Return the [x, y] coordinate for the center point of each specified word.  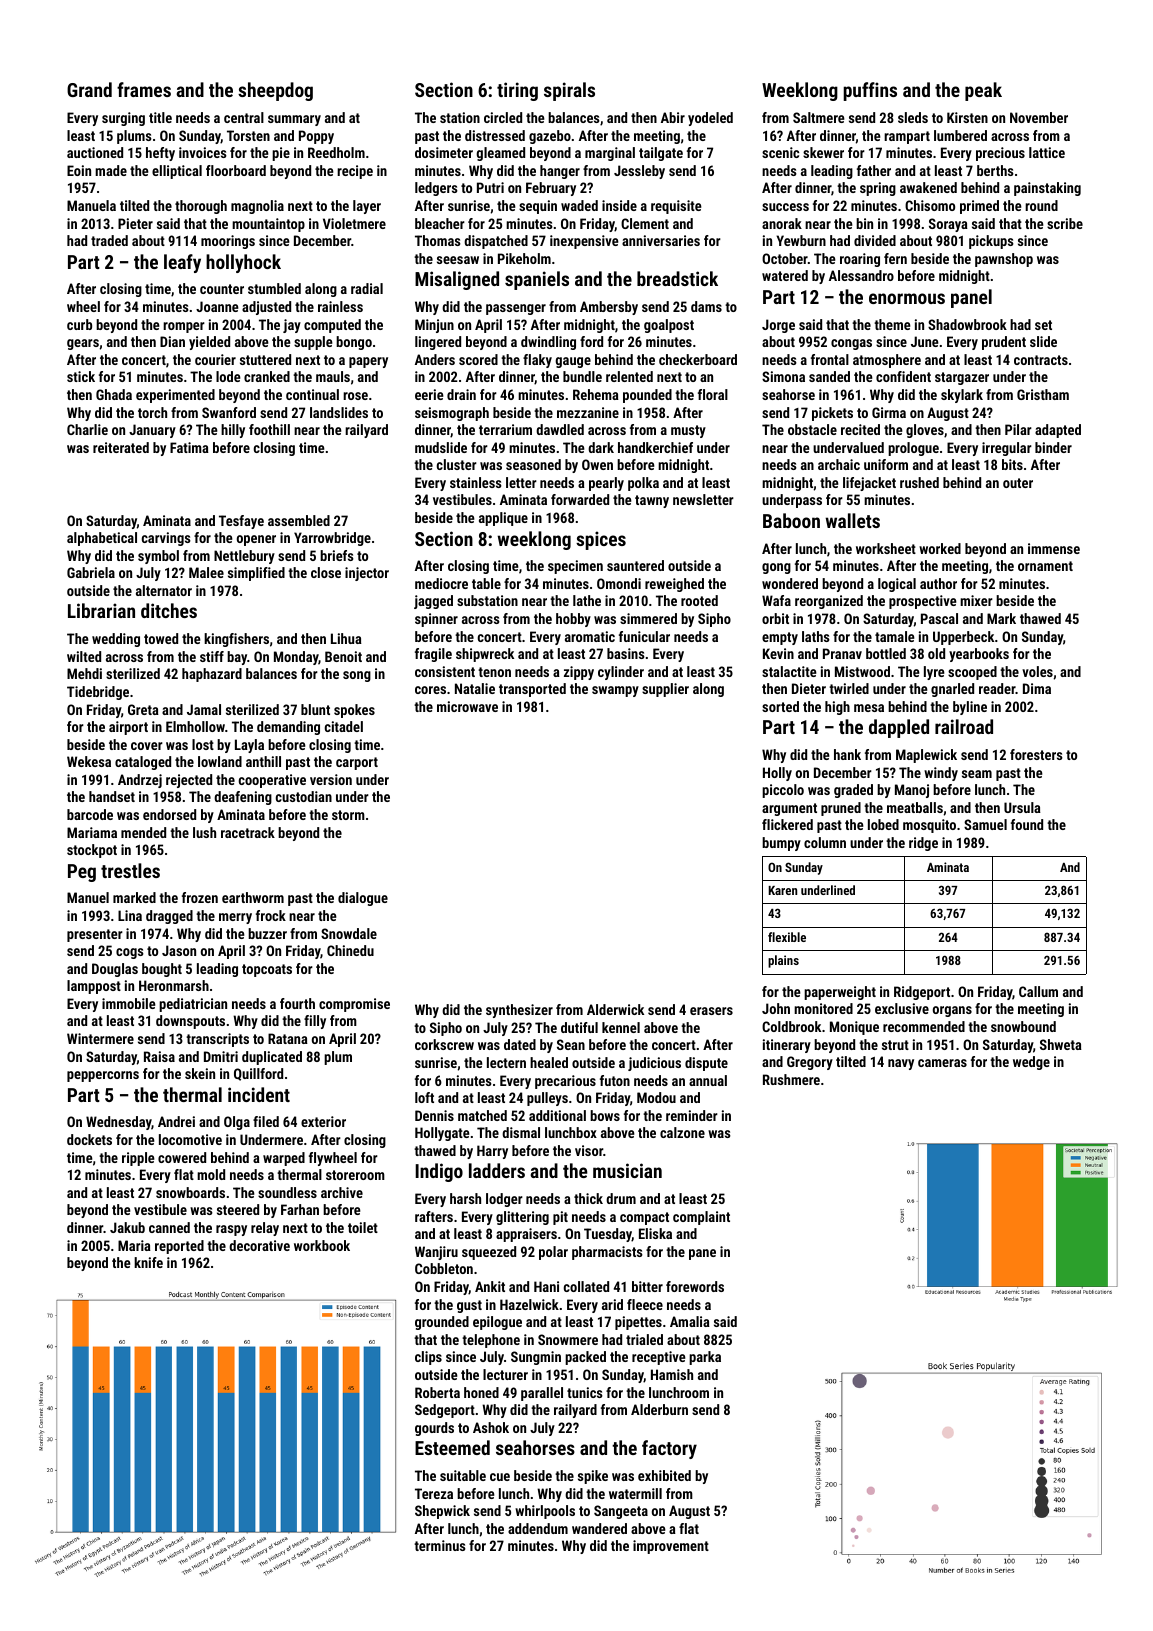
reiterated [121, 447]
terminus [440, 1545]
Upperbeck [963, 638]
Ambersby [609, 308]
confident [903, 376]
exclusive [902, 1008]
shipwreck [485, 655]
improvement [671, 1547]
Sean [571, 1044]
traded [109, 240]
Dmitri [221, 1056]
